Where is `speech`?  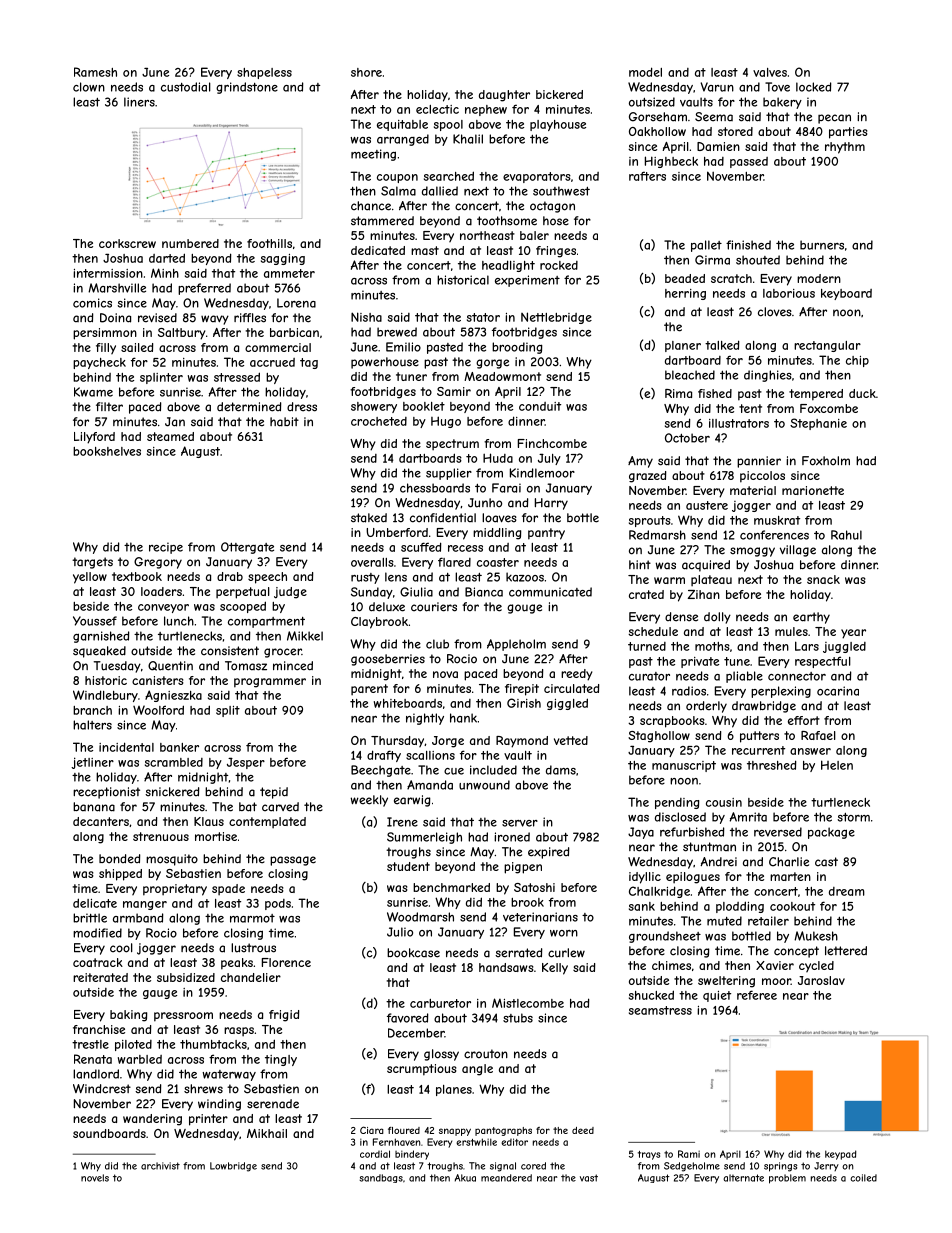
speech is located at coordinates (267, 578).
